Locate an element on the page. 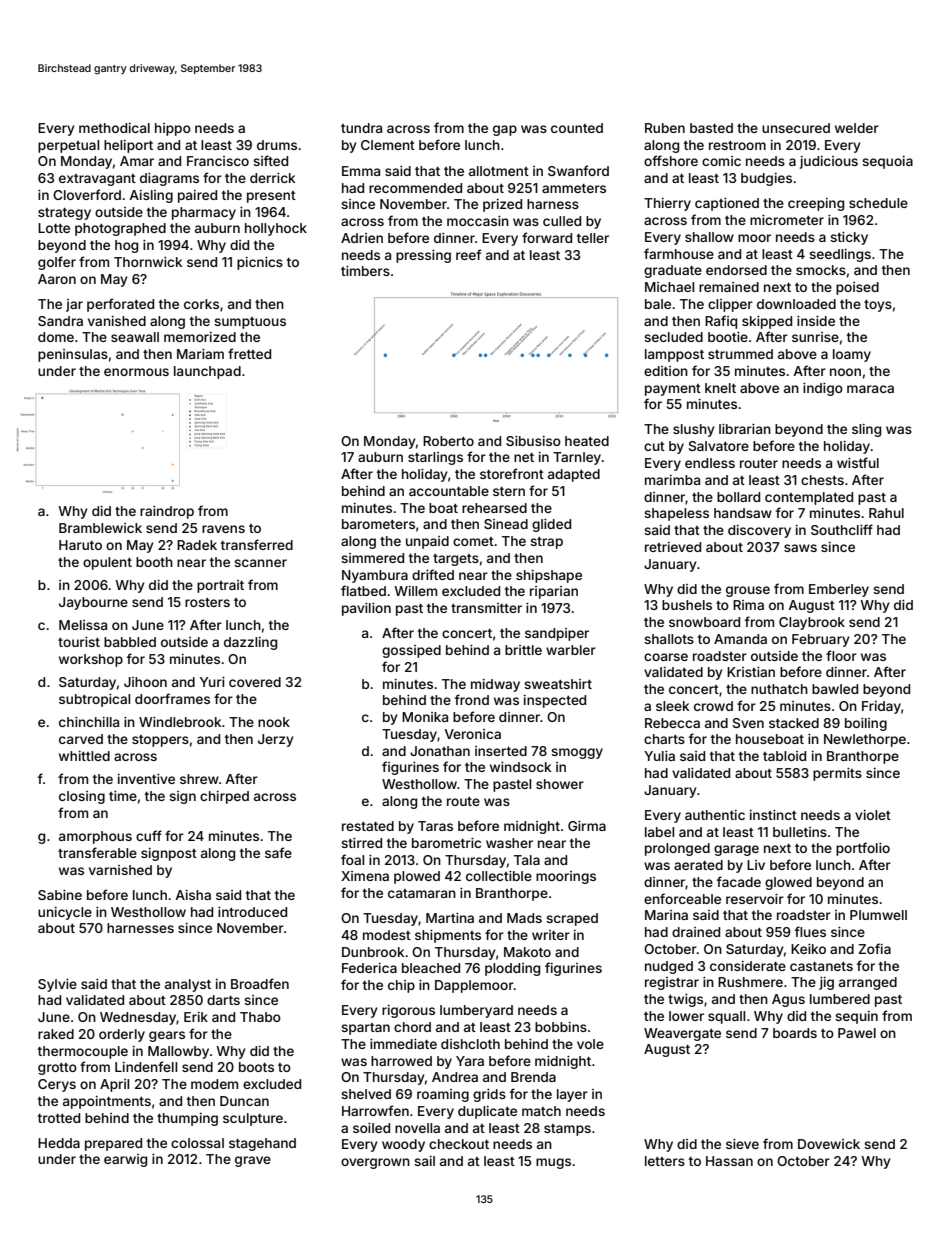 The height and width of the image is (1233, 952). maraca is located at coordinates (870, 389).
